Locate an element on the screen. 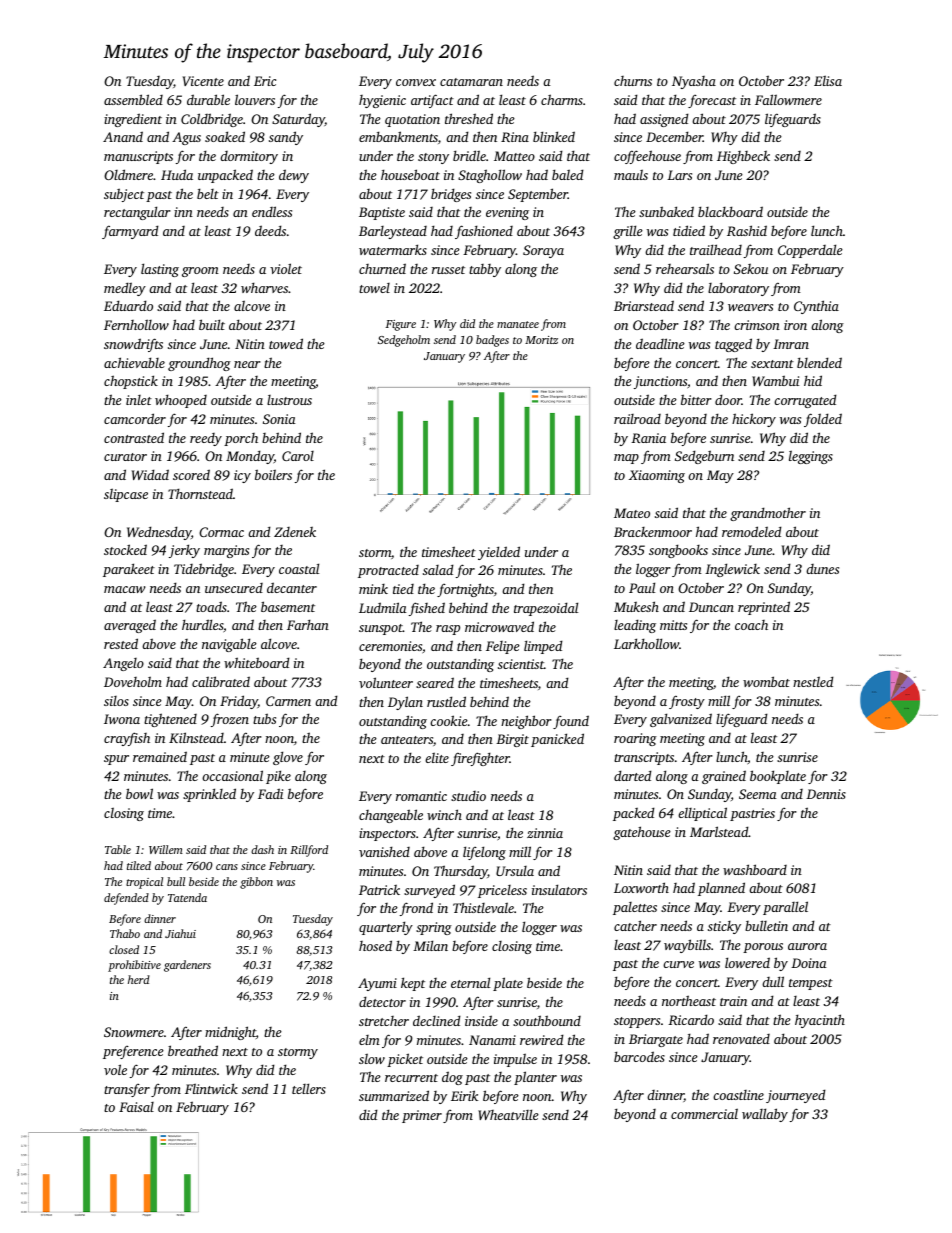 This screenshot has width=952, height=1233. wallaby is located at coordinates (765, 1115).
